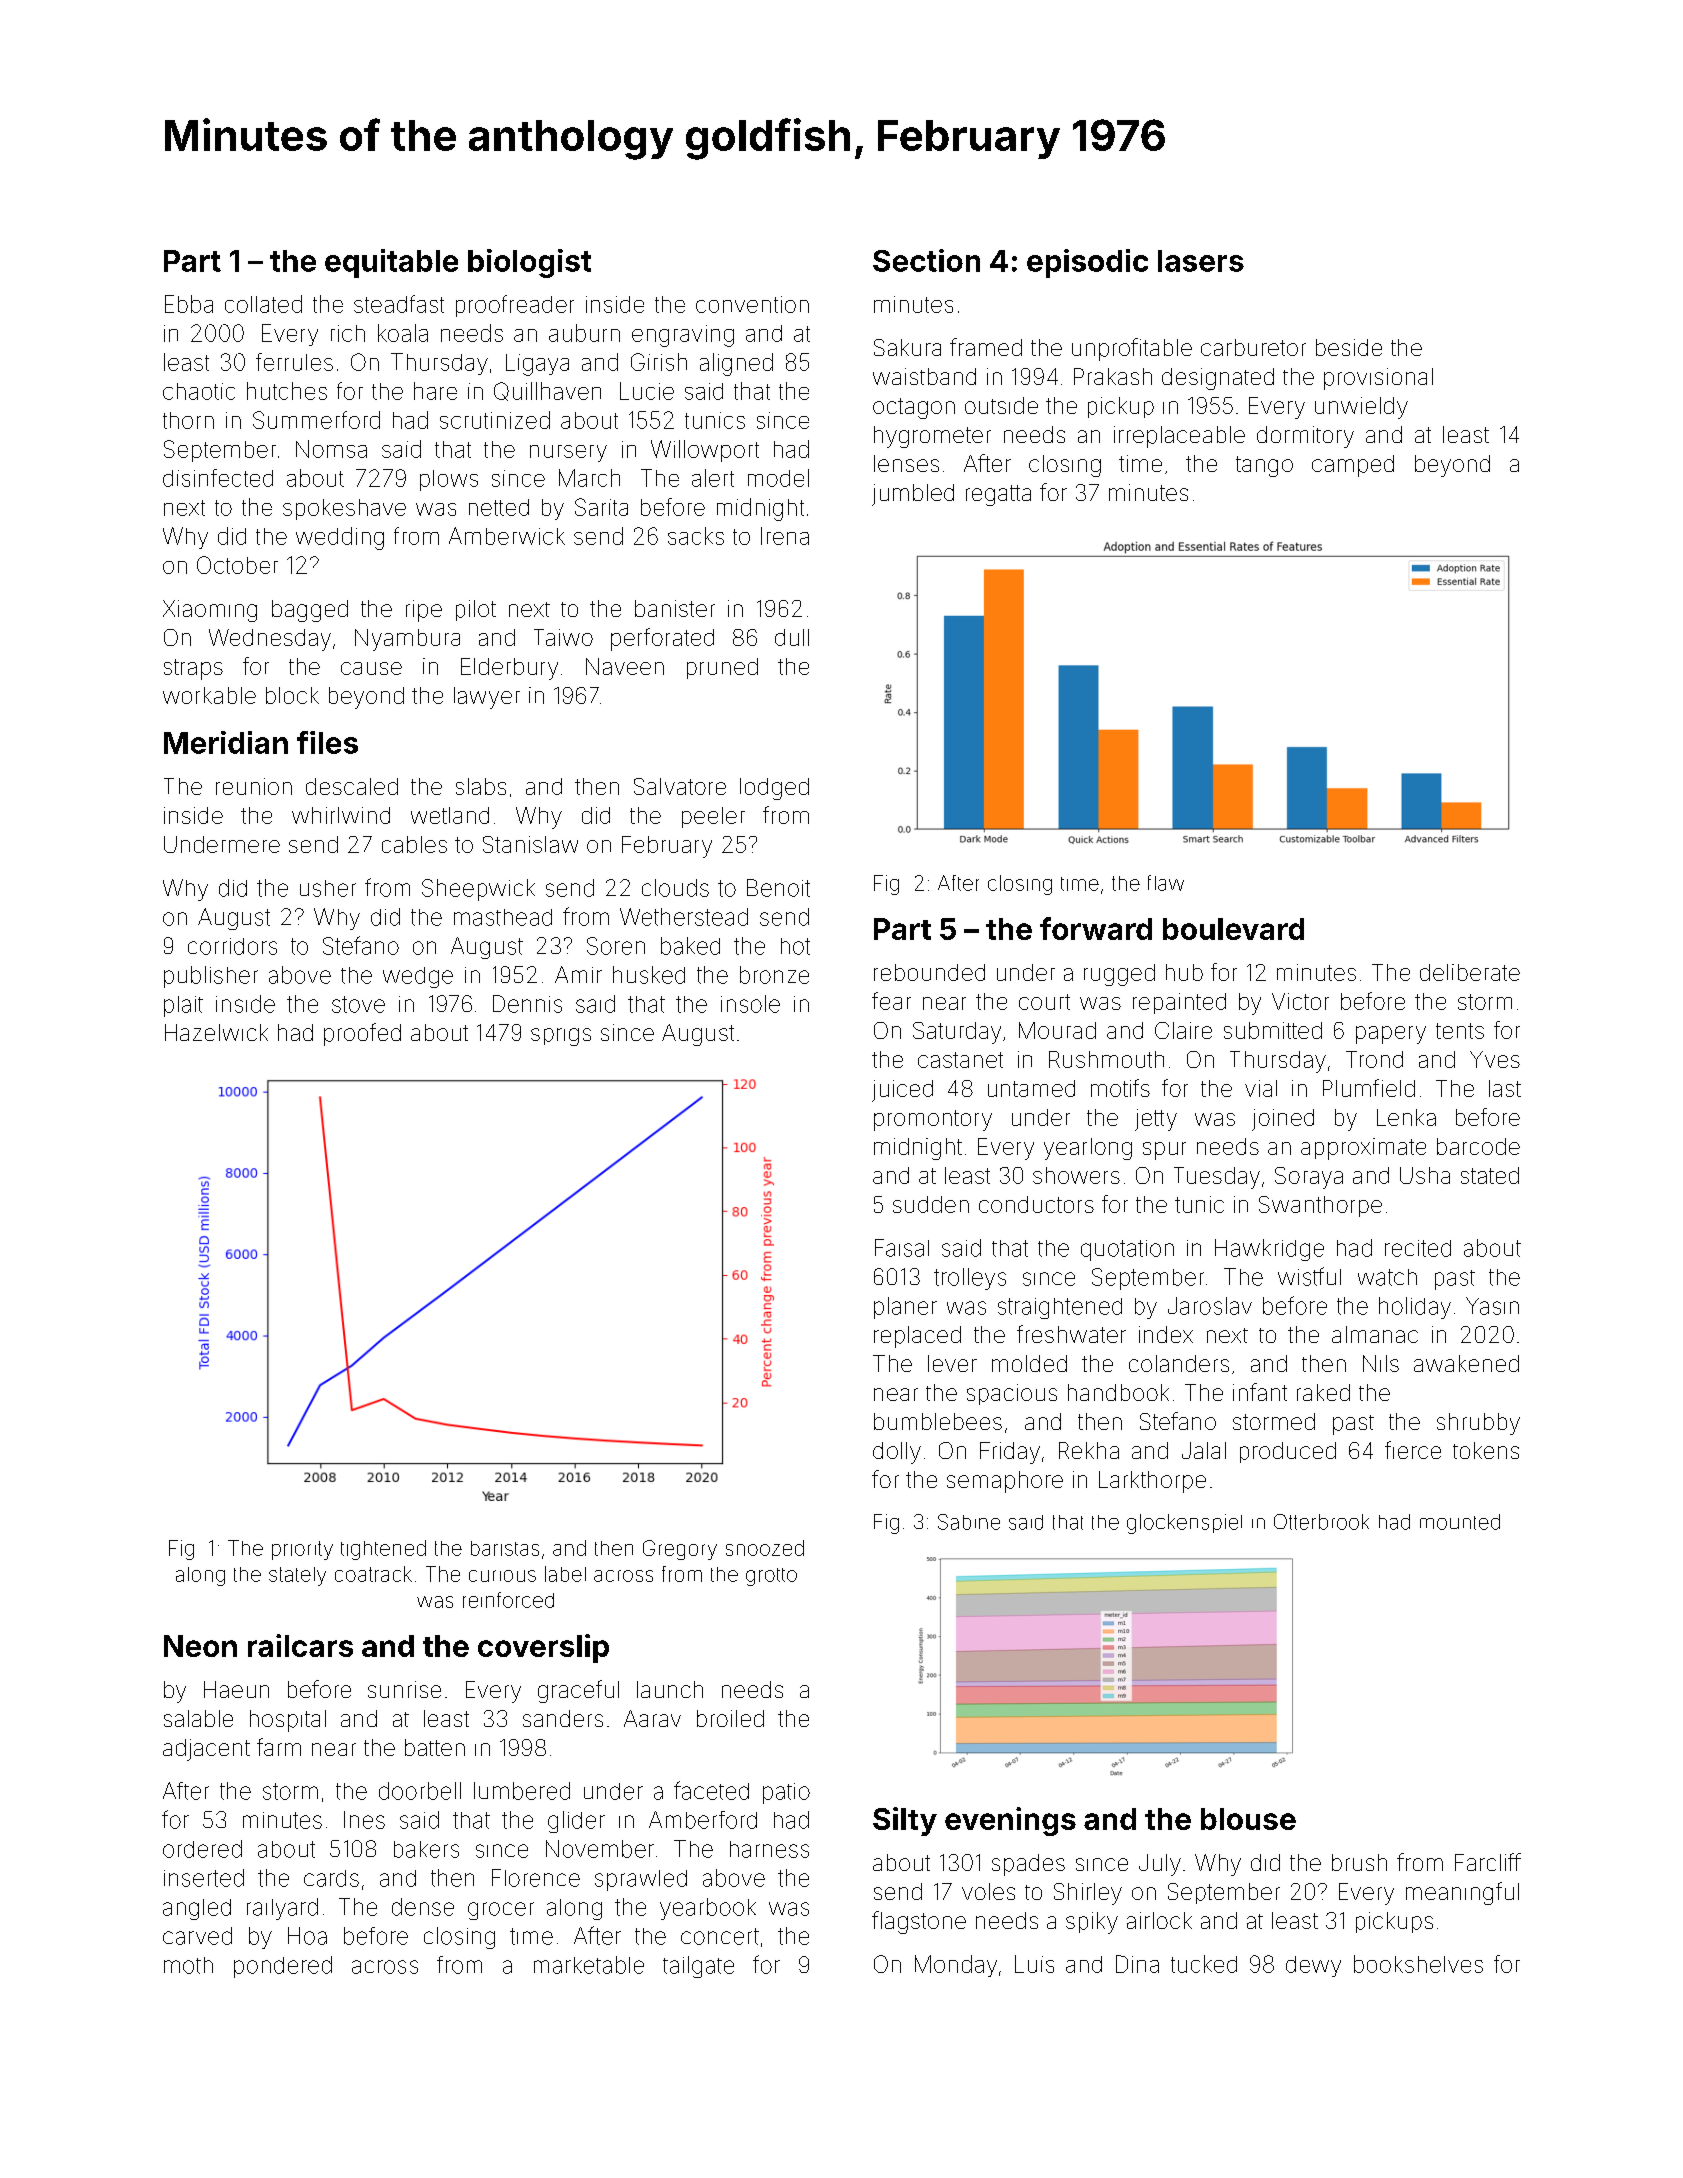 The width and height of the screenshot is (1683, 2178). Describe the element at coordinates (307, 1936) in the screenshot. I see `Hoa` at that location.
